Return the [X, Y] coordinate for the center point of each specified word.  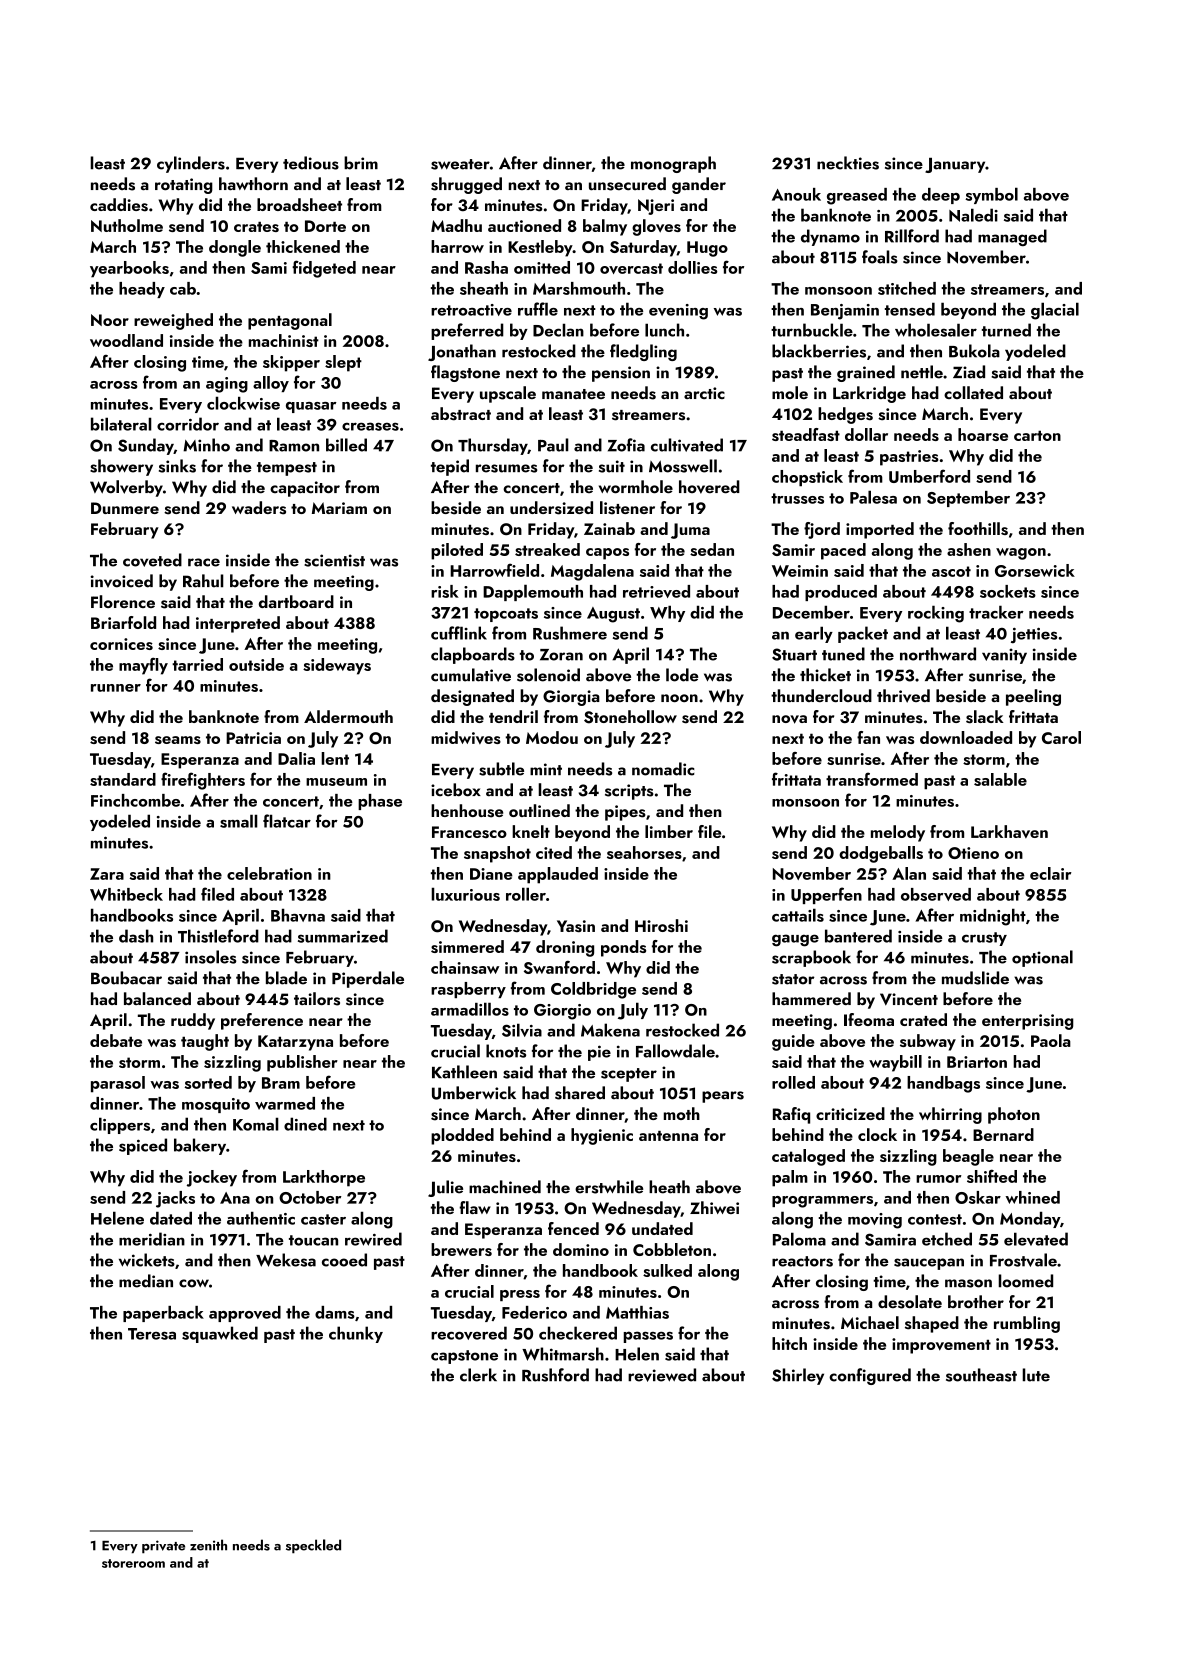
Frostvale [1023, 1260]
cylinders [191, 164]
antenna [668, 1136]
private [163, 1547]
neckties [848, 163]
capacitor [305, 489]
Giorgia [571, 698]
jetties [1034, 636]
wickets [147, 1260]
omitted [542, 267]
